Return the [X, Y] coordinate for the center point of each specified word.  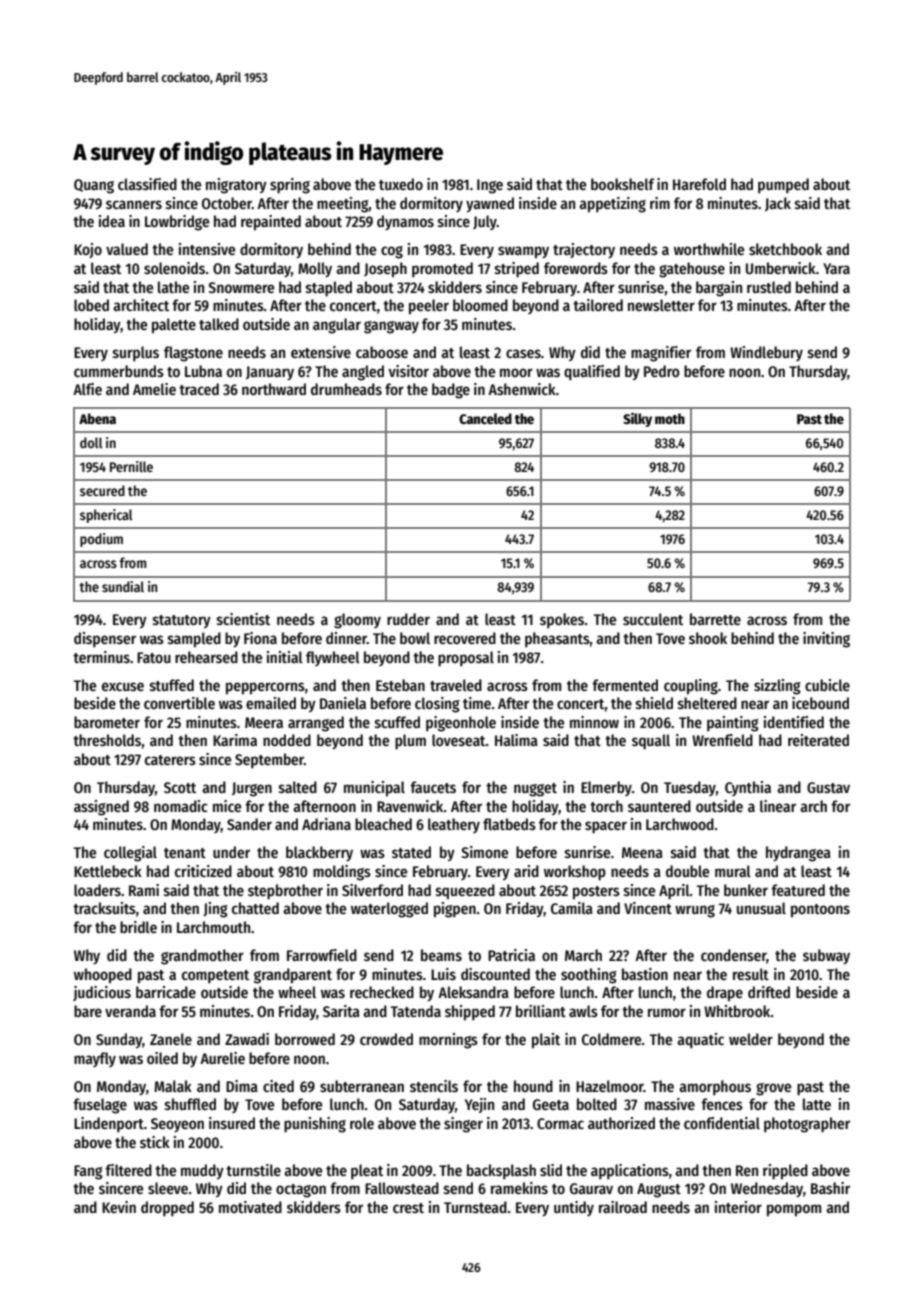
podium [101, 540]
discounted [495, 974]
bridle [138, 927]
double [687, 871]
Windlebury [766, 353]
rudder [408, 619]
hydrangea [798, 854]
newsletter [661, 305]
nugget [535, 790]
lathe [173, 287]
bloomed [480, 305]
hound [533, 1086]
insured [232, 1123]
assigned [101, 808]
